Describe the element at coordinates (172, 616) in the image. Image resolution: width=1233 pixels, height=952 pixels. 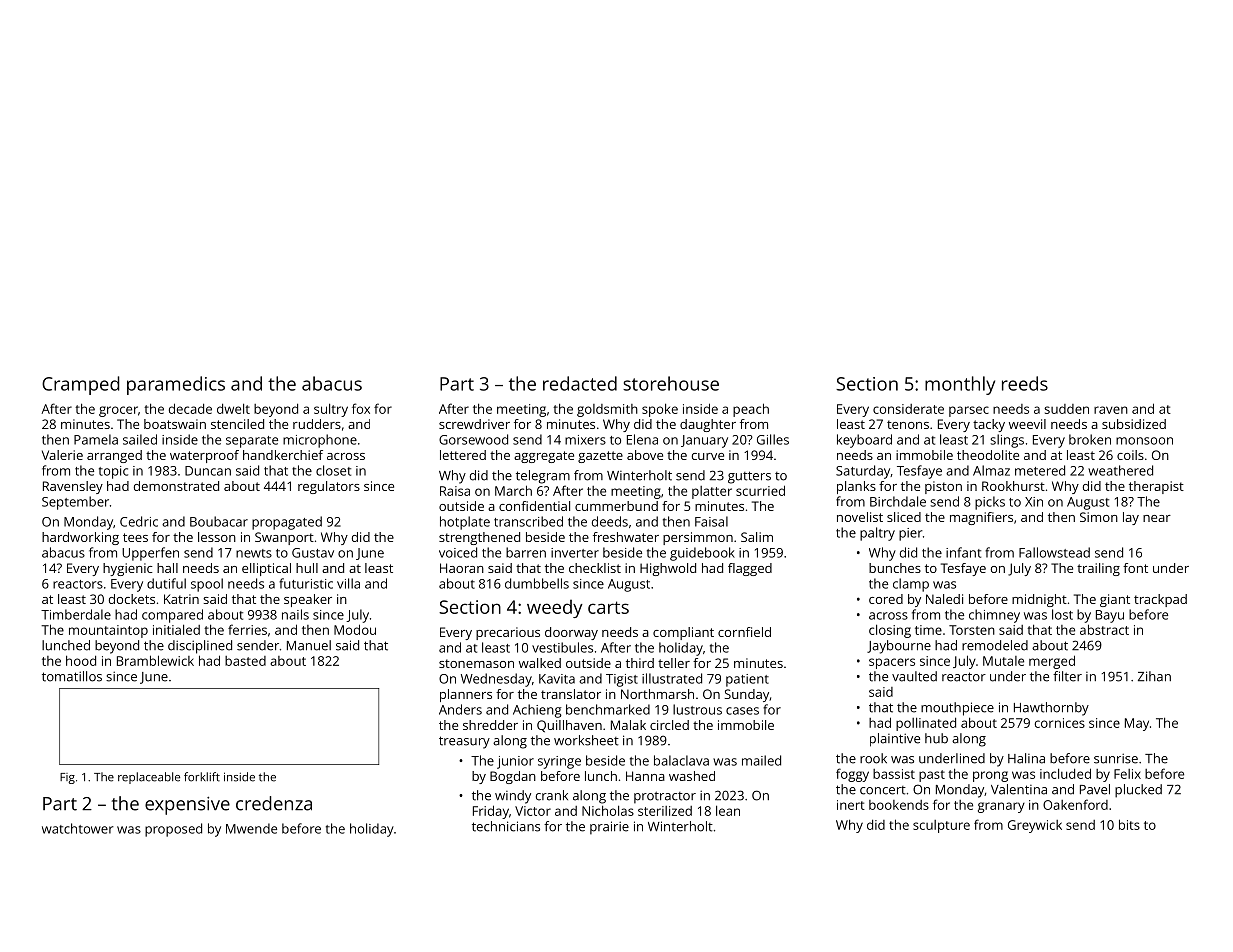
I see `compared` at that location.
